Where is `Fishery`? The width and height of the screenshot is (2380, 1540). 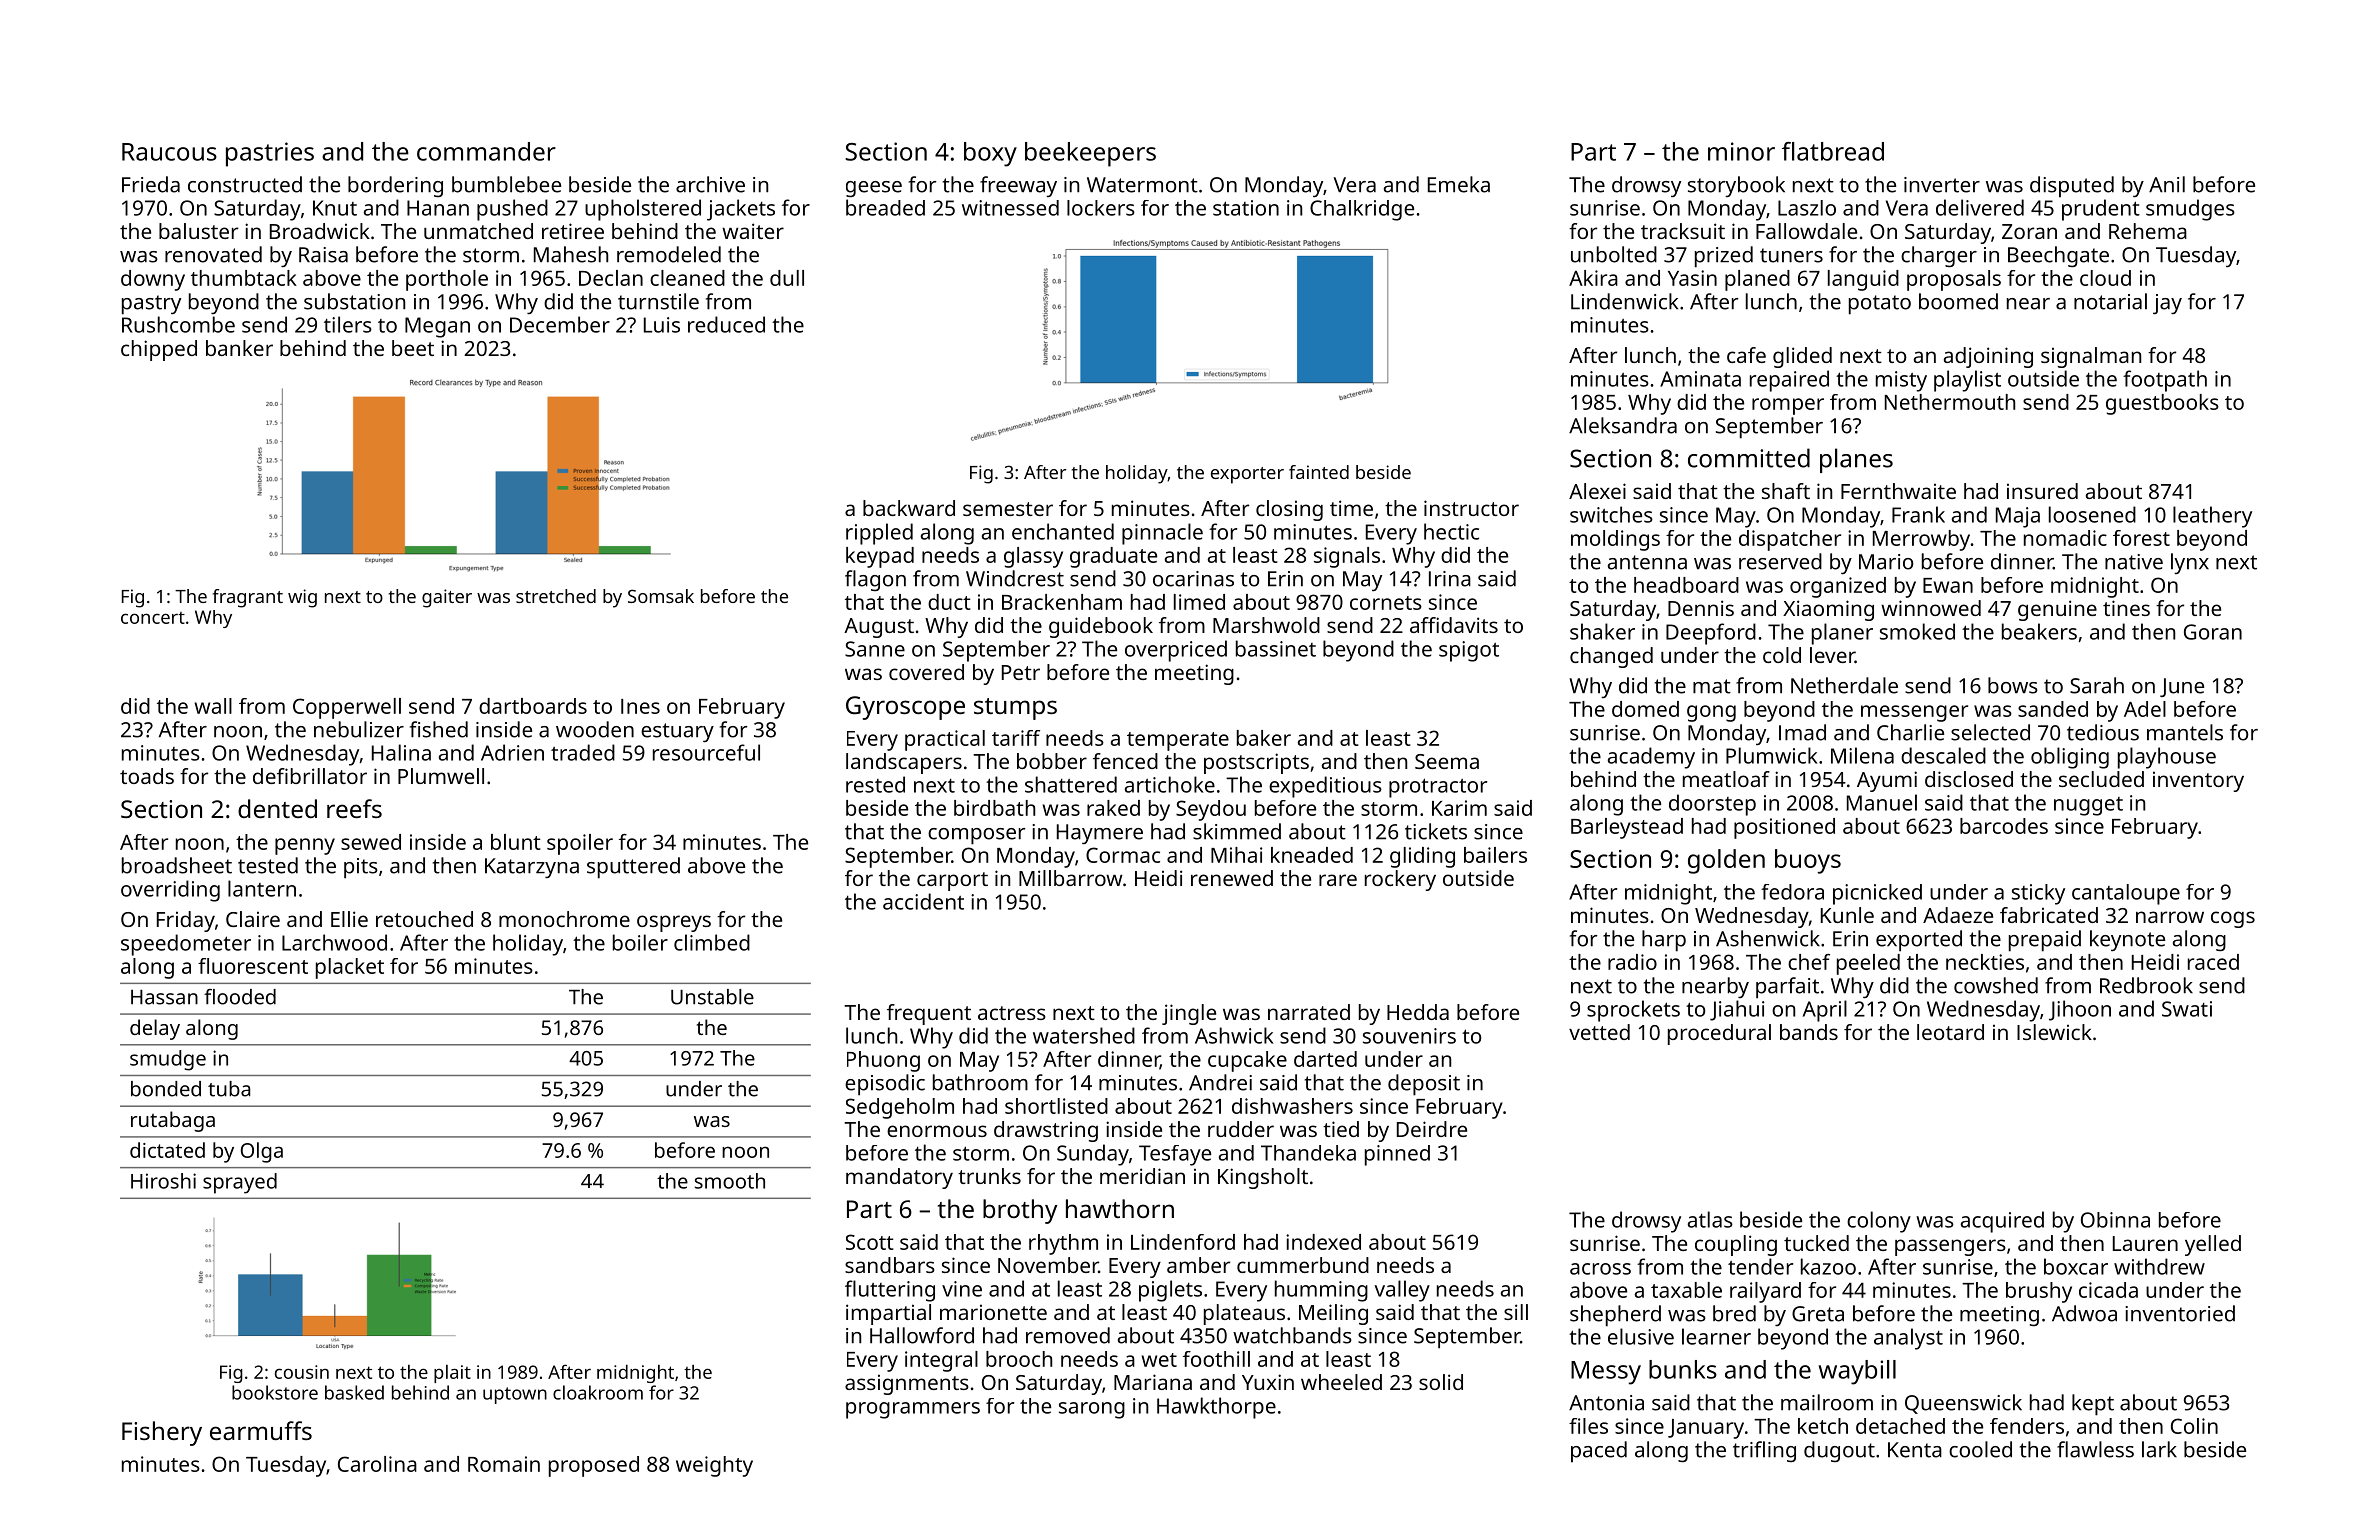 Fishery is located at coordinates (162, 1433).
